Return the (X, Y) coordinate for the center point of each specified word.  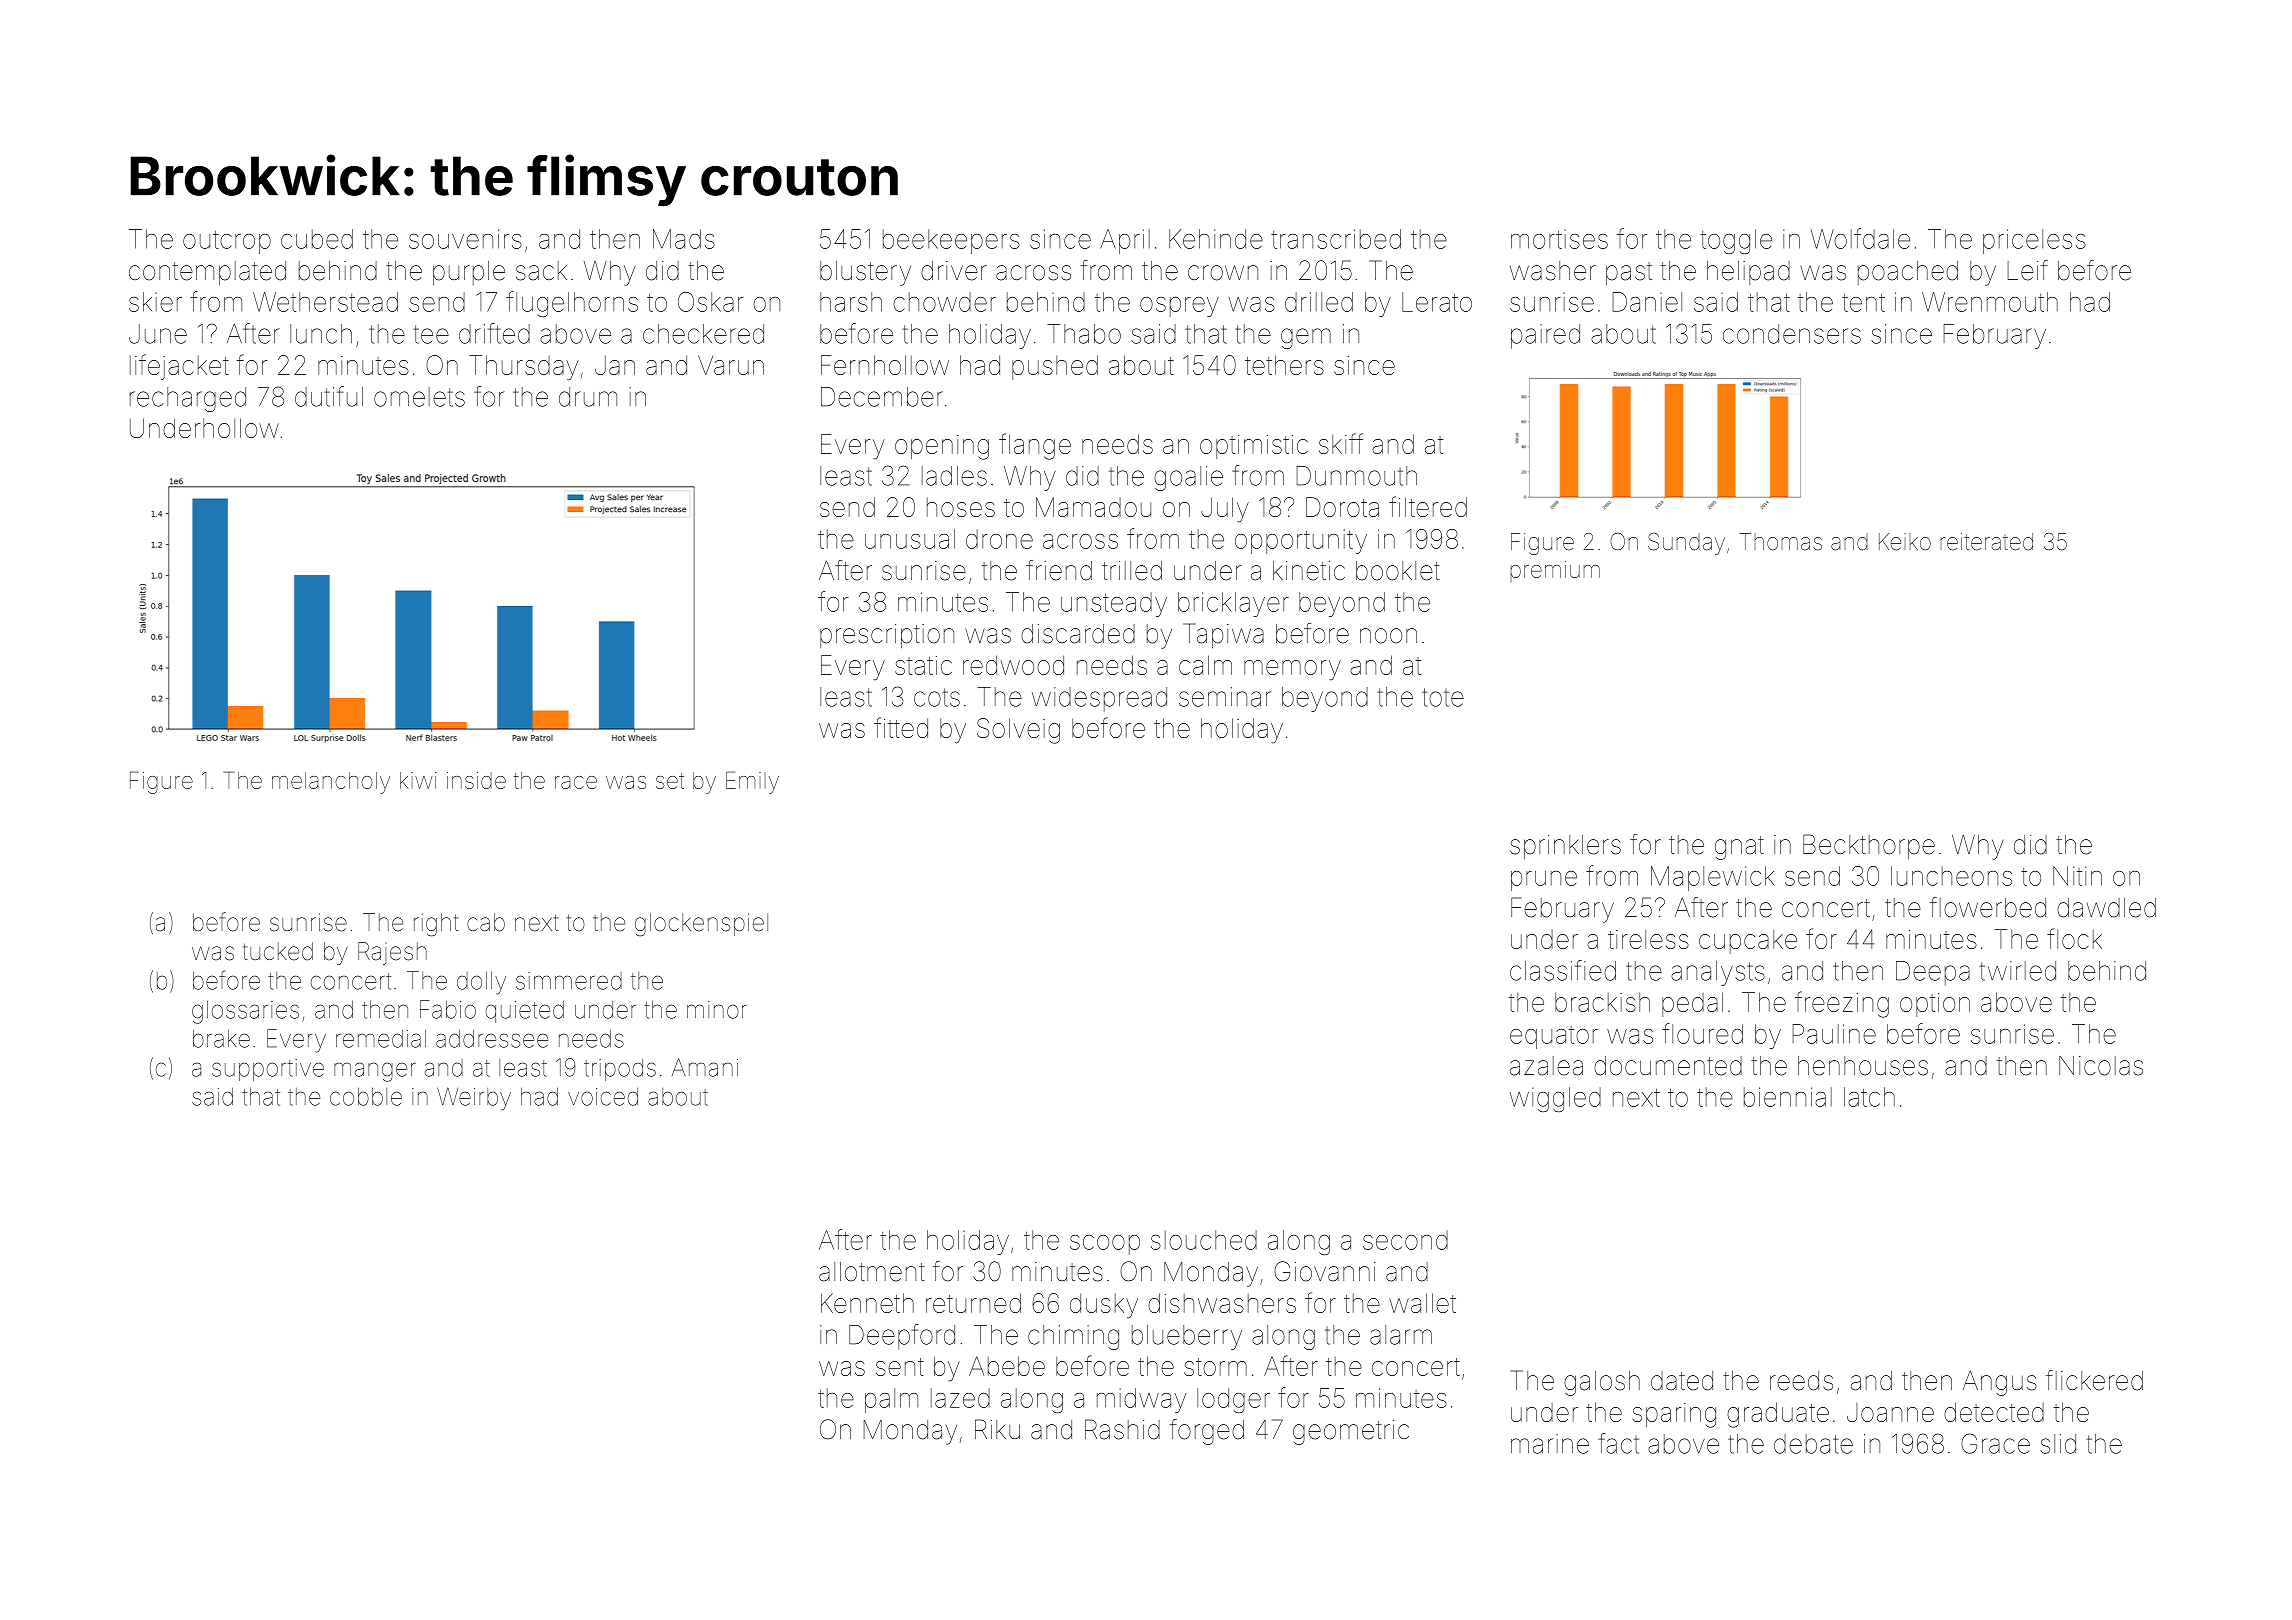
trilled (1132, 571)
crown (1223, 273)
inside (476, 780)
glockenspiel (701, 925)
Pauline (1834, 1034)
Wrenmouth (1990, 302)
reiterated (1987, 542)
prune (1544, 881)
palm (891, 1400)
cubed (317, 239)
